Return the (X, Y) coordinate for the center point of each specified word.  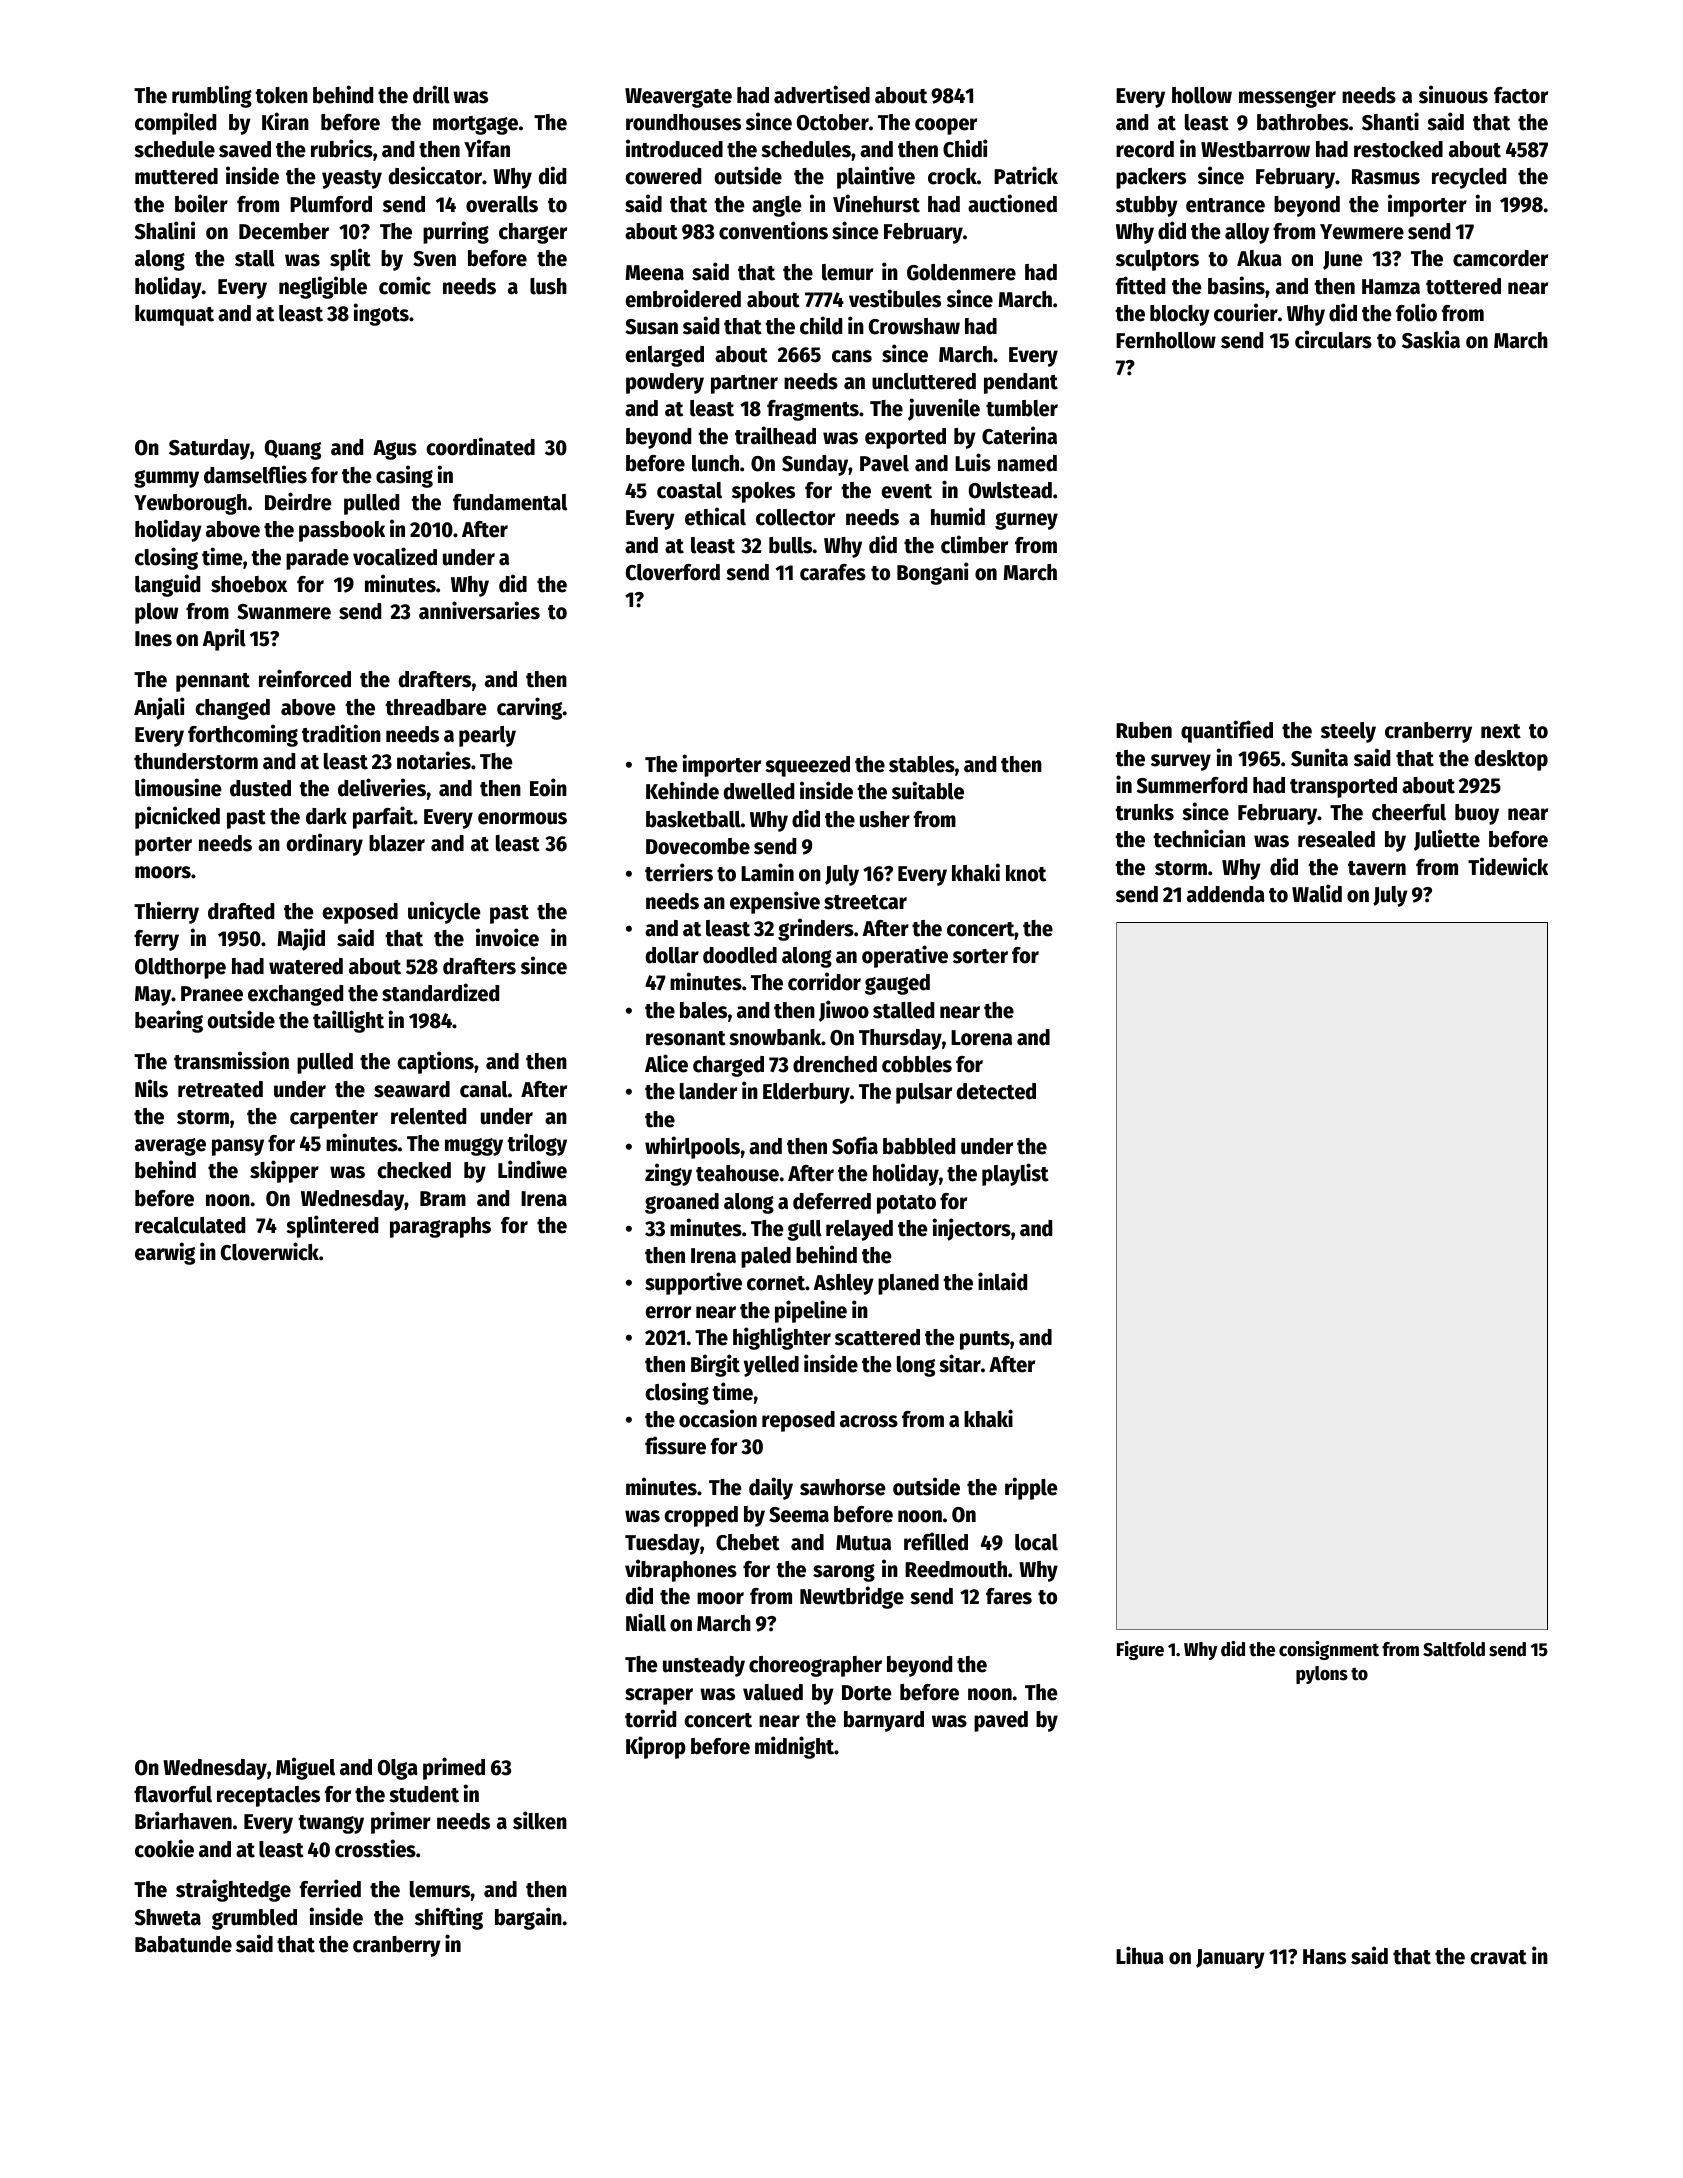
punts (985, 1340)
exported (905, 438)
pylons (1322, 1675)
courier (1246, 312)
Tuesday (662, 1544)
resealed (1336, 839)
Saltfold (1454, 1649)
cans (852, 356)
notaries (434, 760)
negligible (323, 287)
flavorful (173, 1794)
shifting (449, 1918)
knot (1026, 873)
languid (167, 585)
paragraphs (440, 1227)
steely (1348, 732)
